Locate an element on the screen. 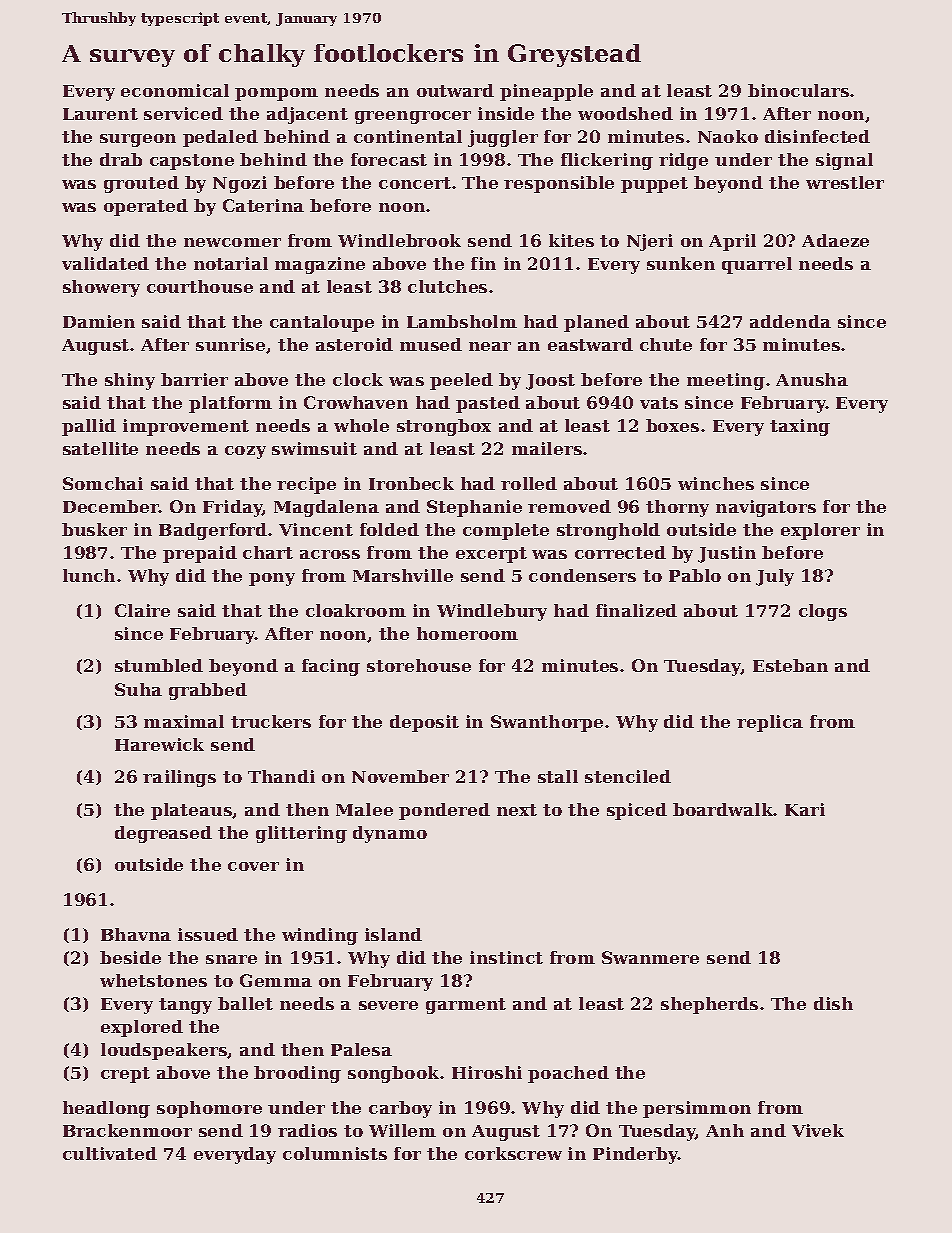  boardwalk is located at coordinates (723, 809).
